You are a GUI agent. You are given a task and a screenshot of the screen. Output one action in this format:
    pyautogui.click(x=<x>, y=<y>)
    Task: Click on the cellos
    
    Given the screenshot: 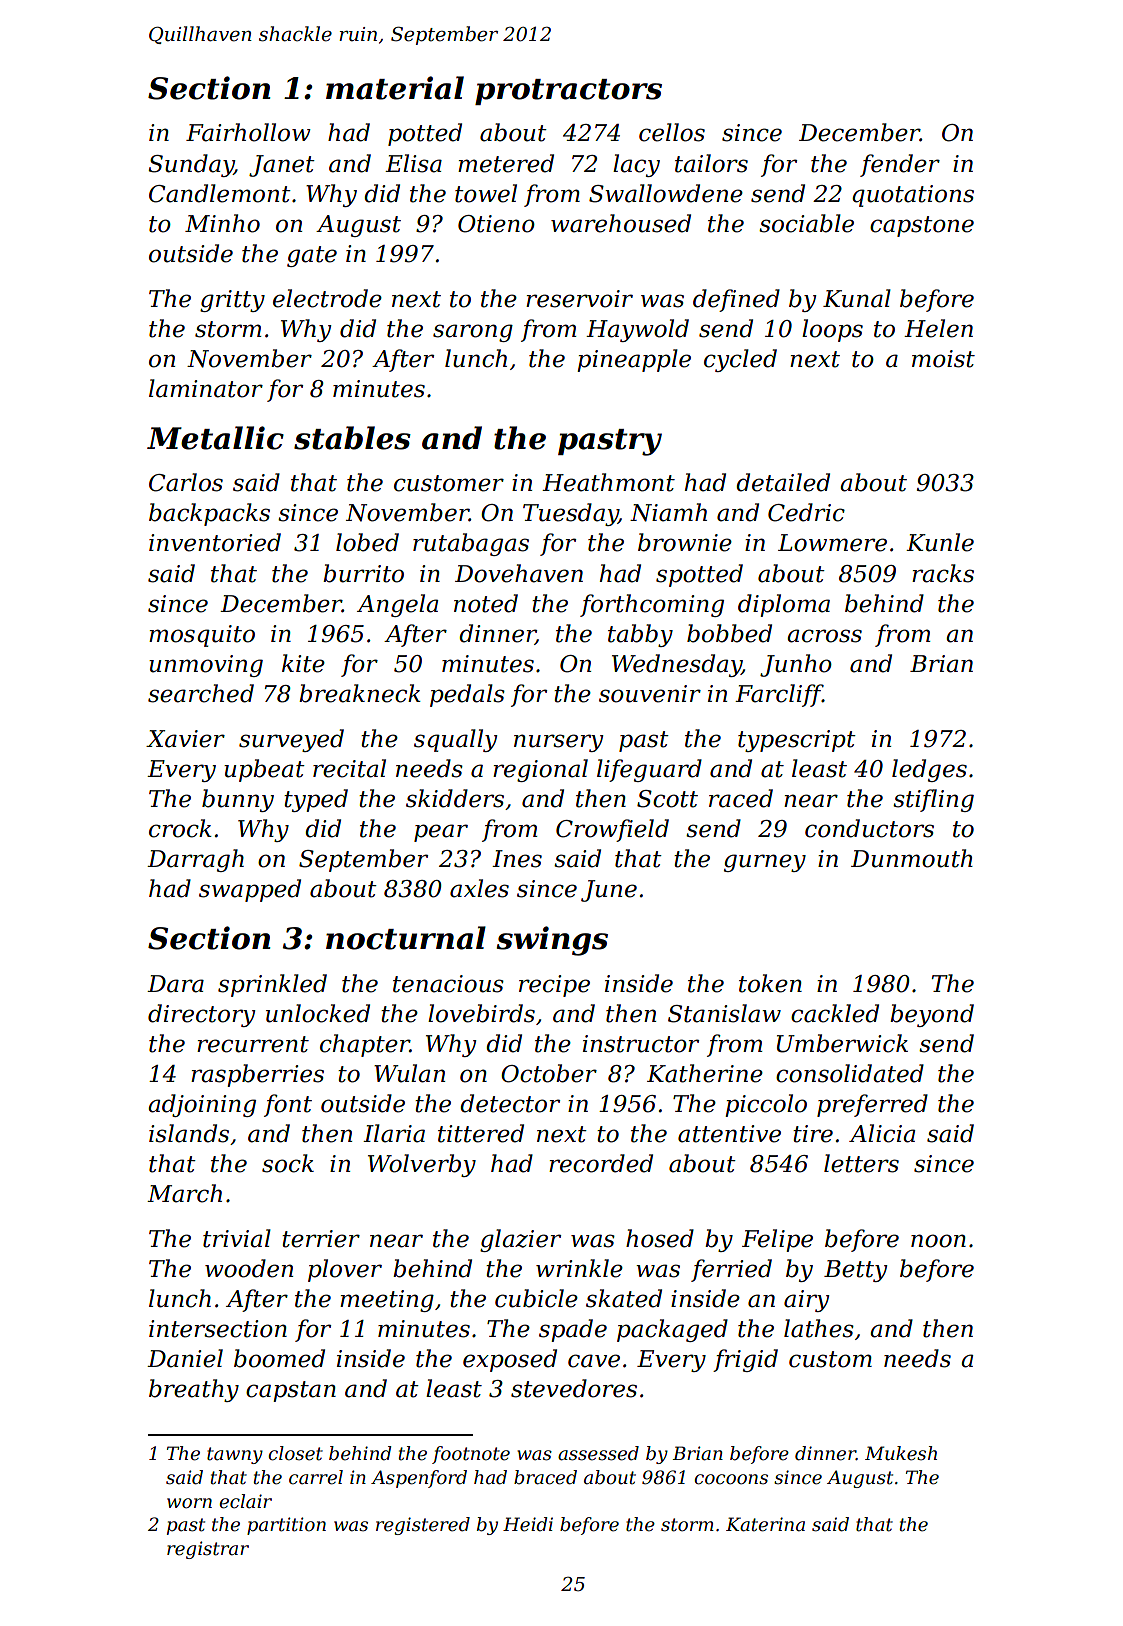 What is the action you would take?
    pyautogui.click(x=672, y=132)
